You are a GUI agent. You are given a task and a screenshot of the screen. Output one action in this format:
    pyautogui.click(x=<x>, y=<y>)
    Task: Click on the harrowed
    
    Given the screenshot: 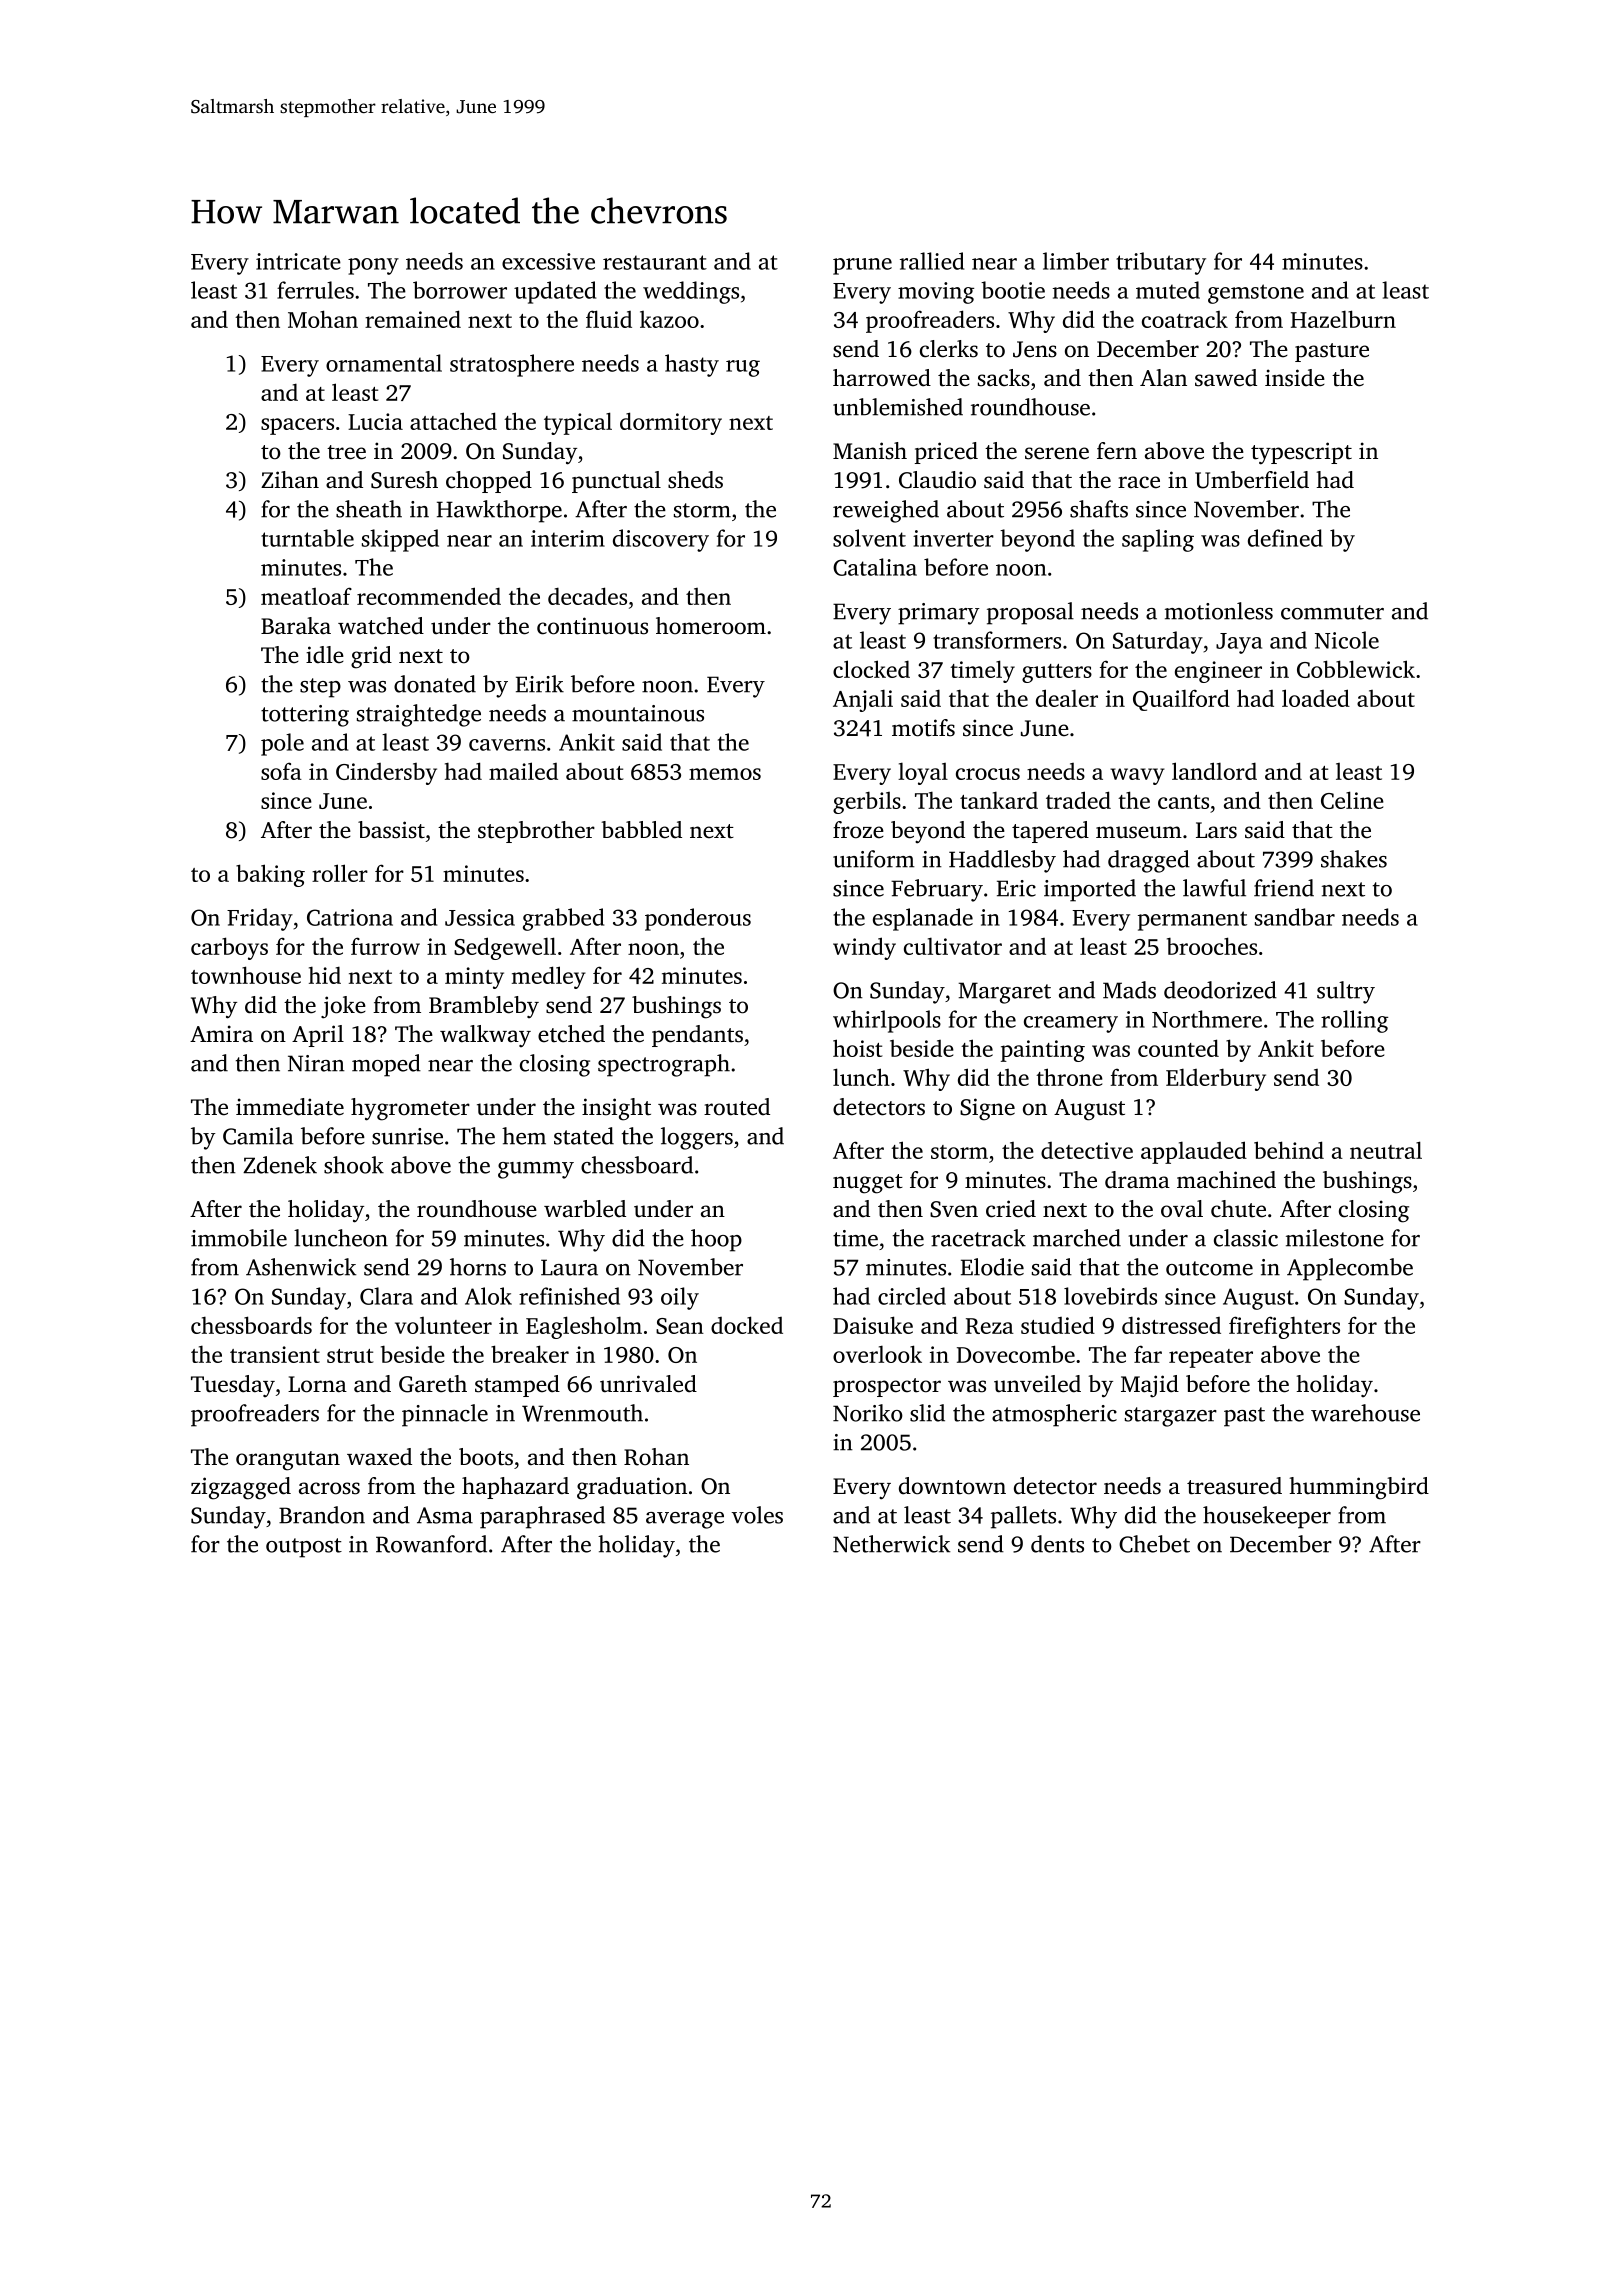 What is the action you would take?
    pyautogui.click(x=882, y=378)
